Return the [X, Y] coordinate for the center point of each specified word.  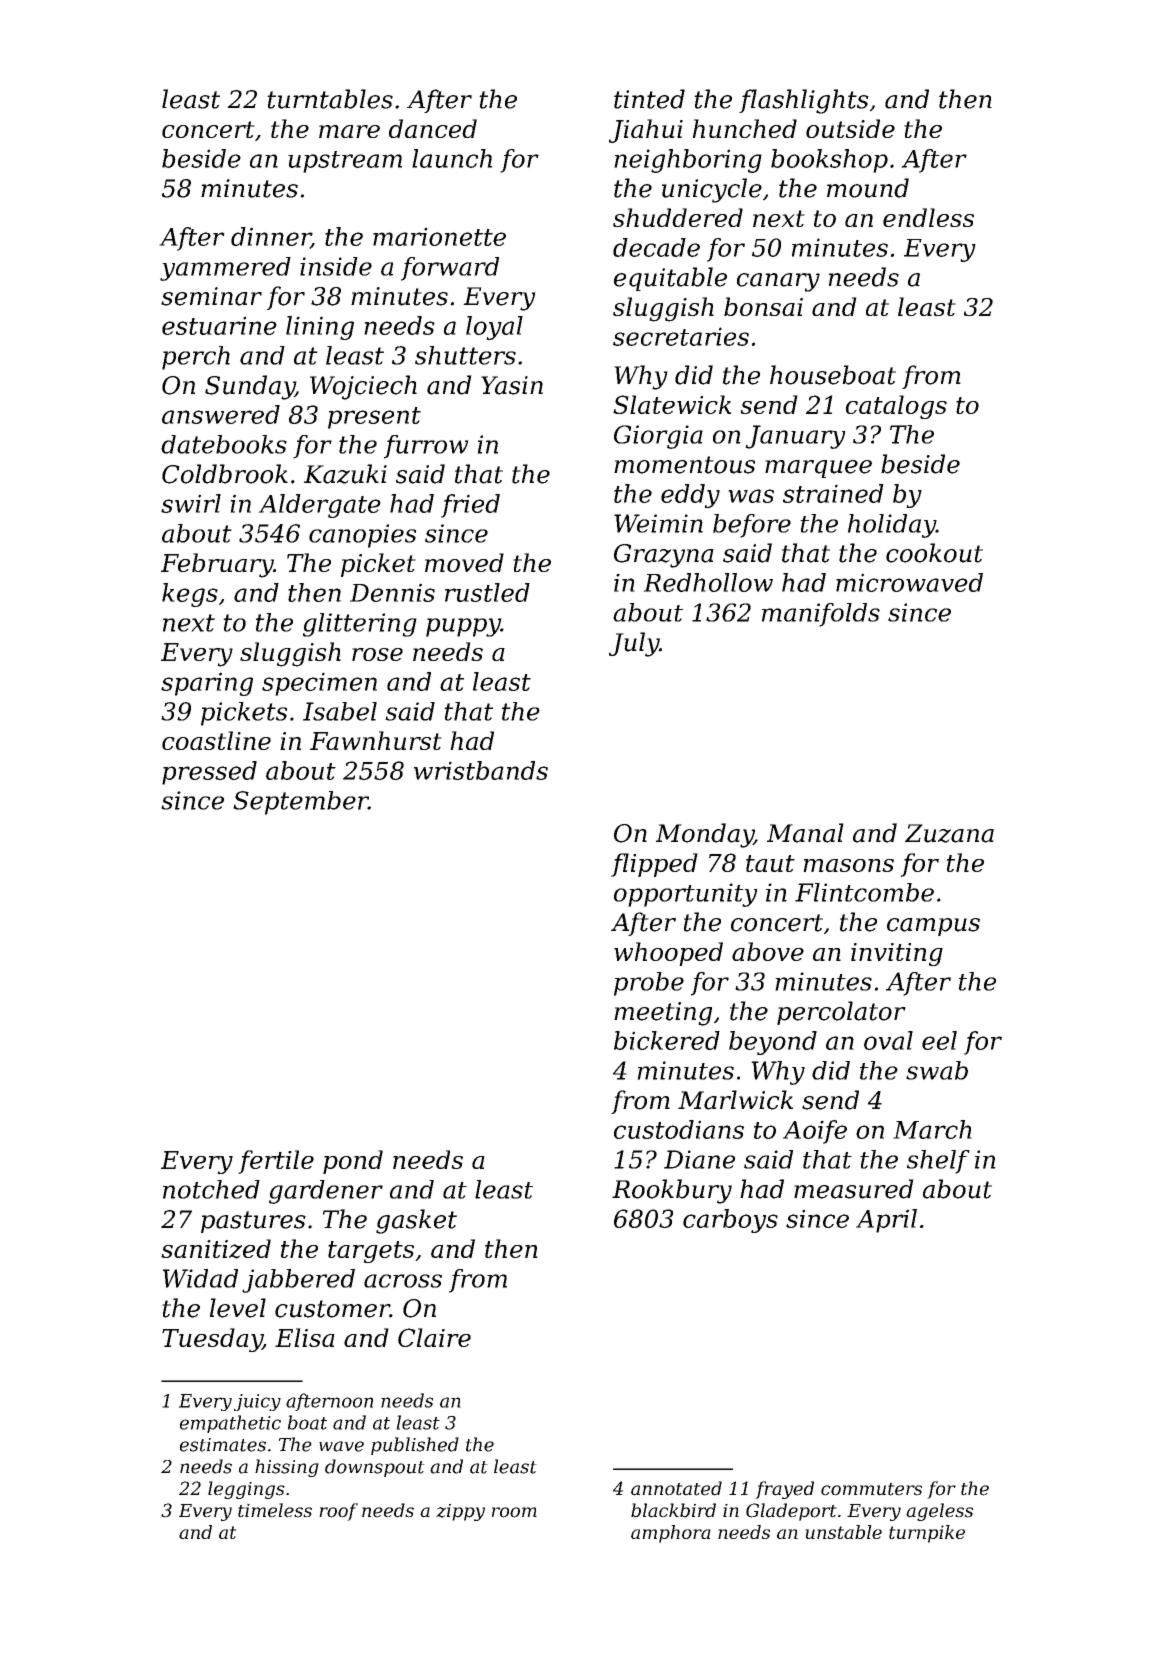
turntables [330, 99]
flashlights [804, 101]
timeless [275, 1510]
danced [433, 128]
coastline [216, 740]
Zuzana [949, 833]
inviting [897, 954]
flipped [654, 865]
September [300, 803]
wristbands [481, 770]
